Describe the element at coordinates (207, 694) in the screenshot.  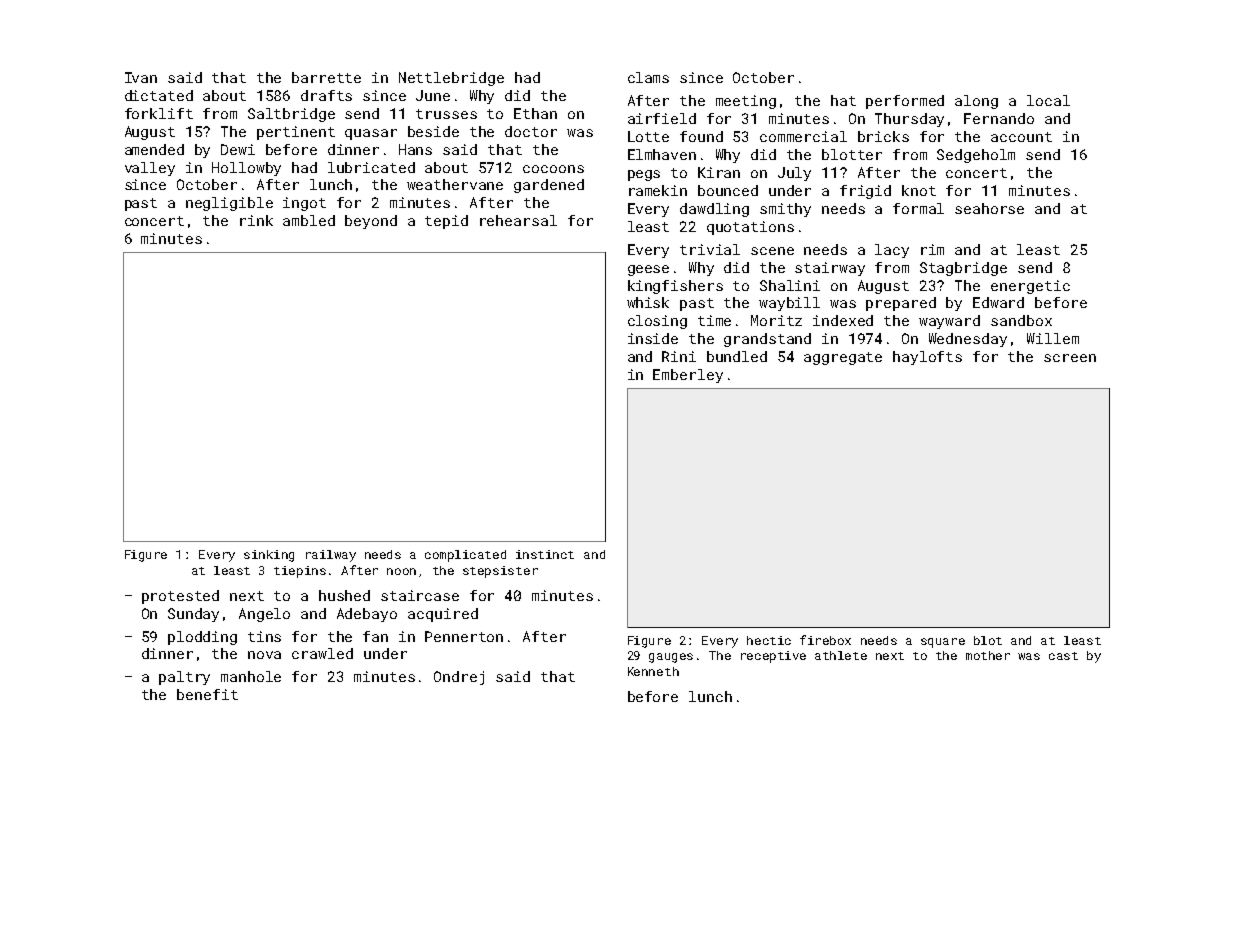
I see `benefit` at that location.
